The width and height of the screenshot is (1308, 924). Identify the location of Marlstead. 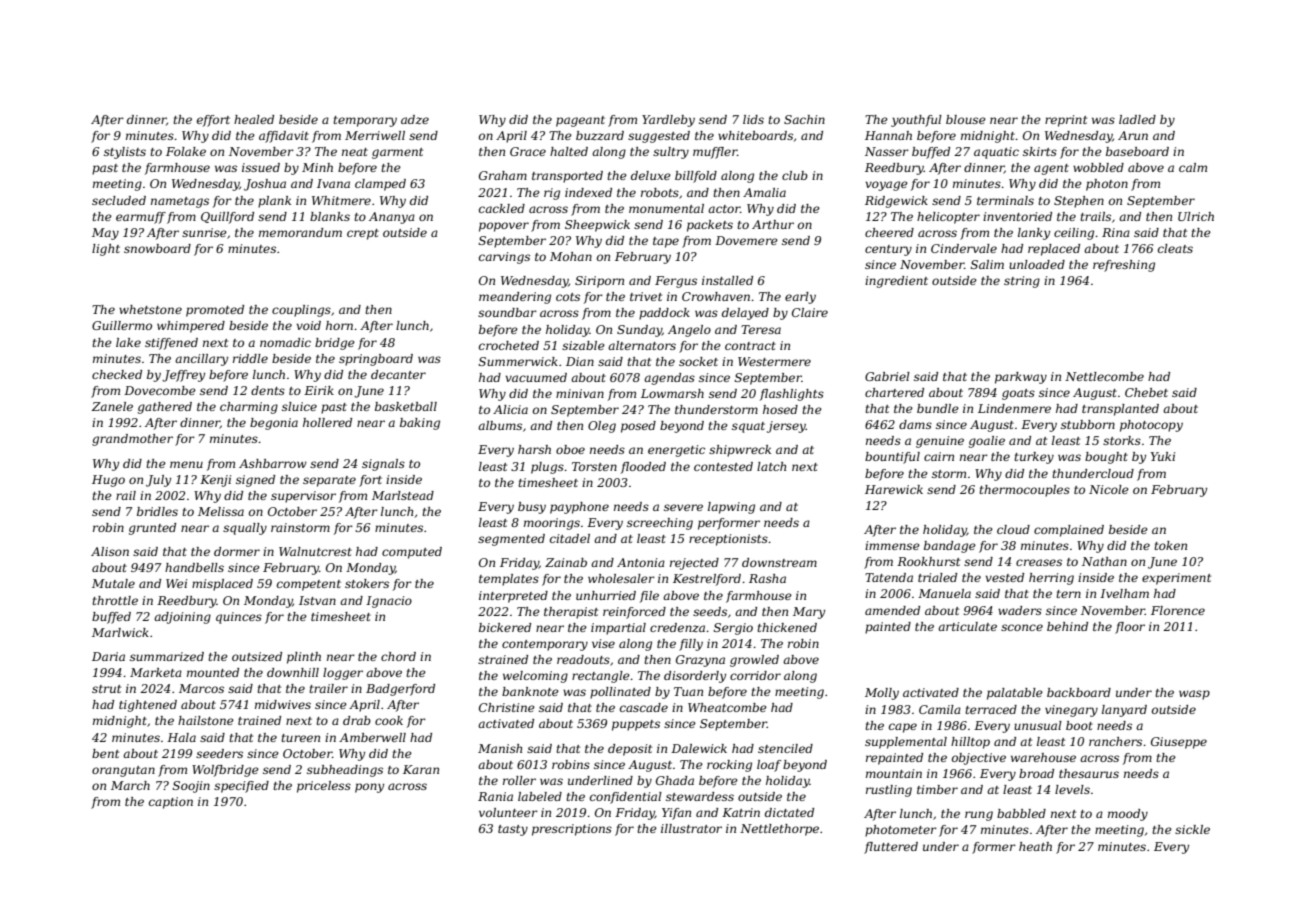
(403, 495).
